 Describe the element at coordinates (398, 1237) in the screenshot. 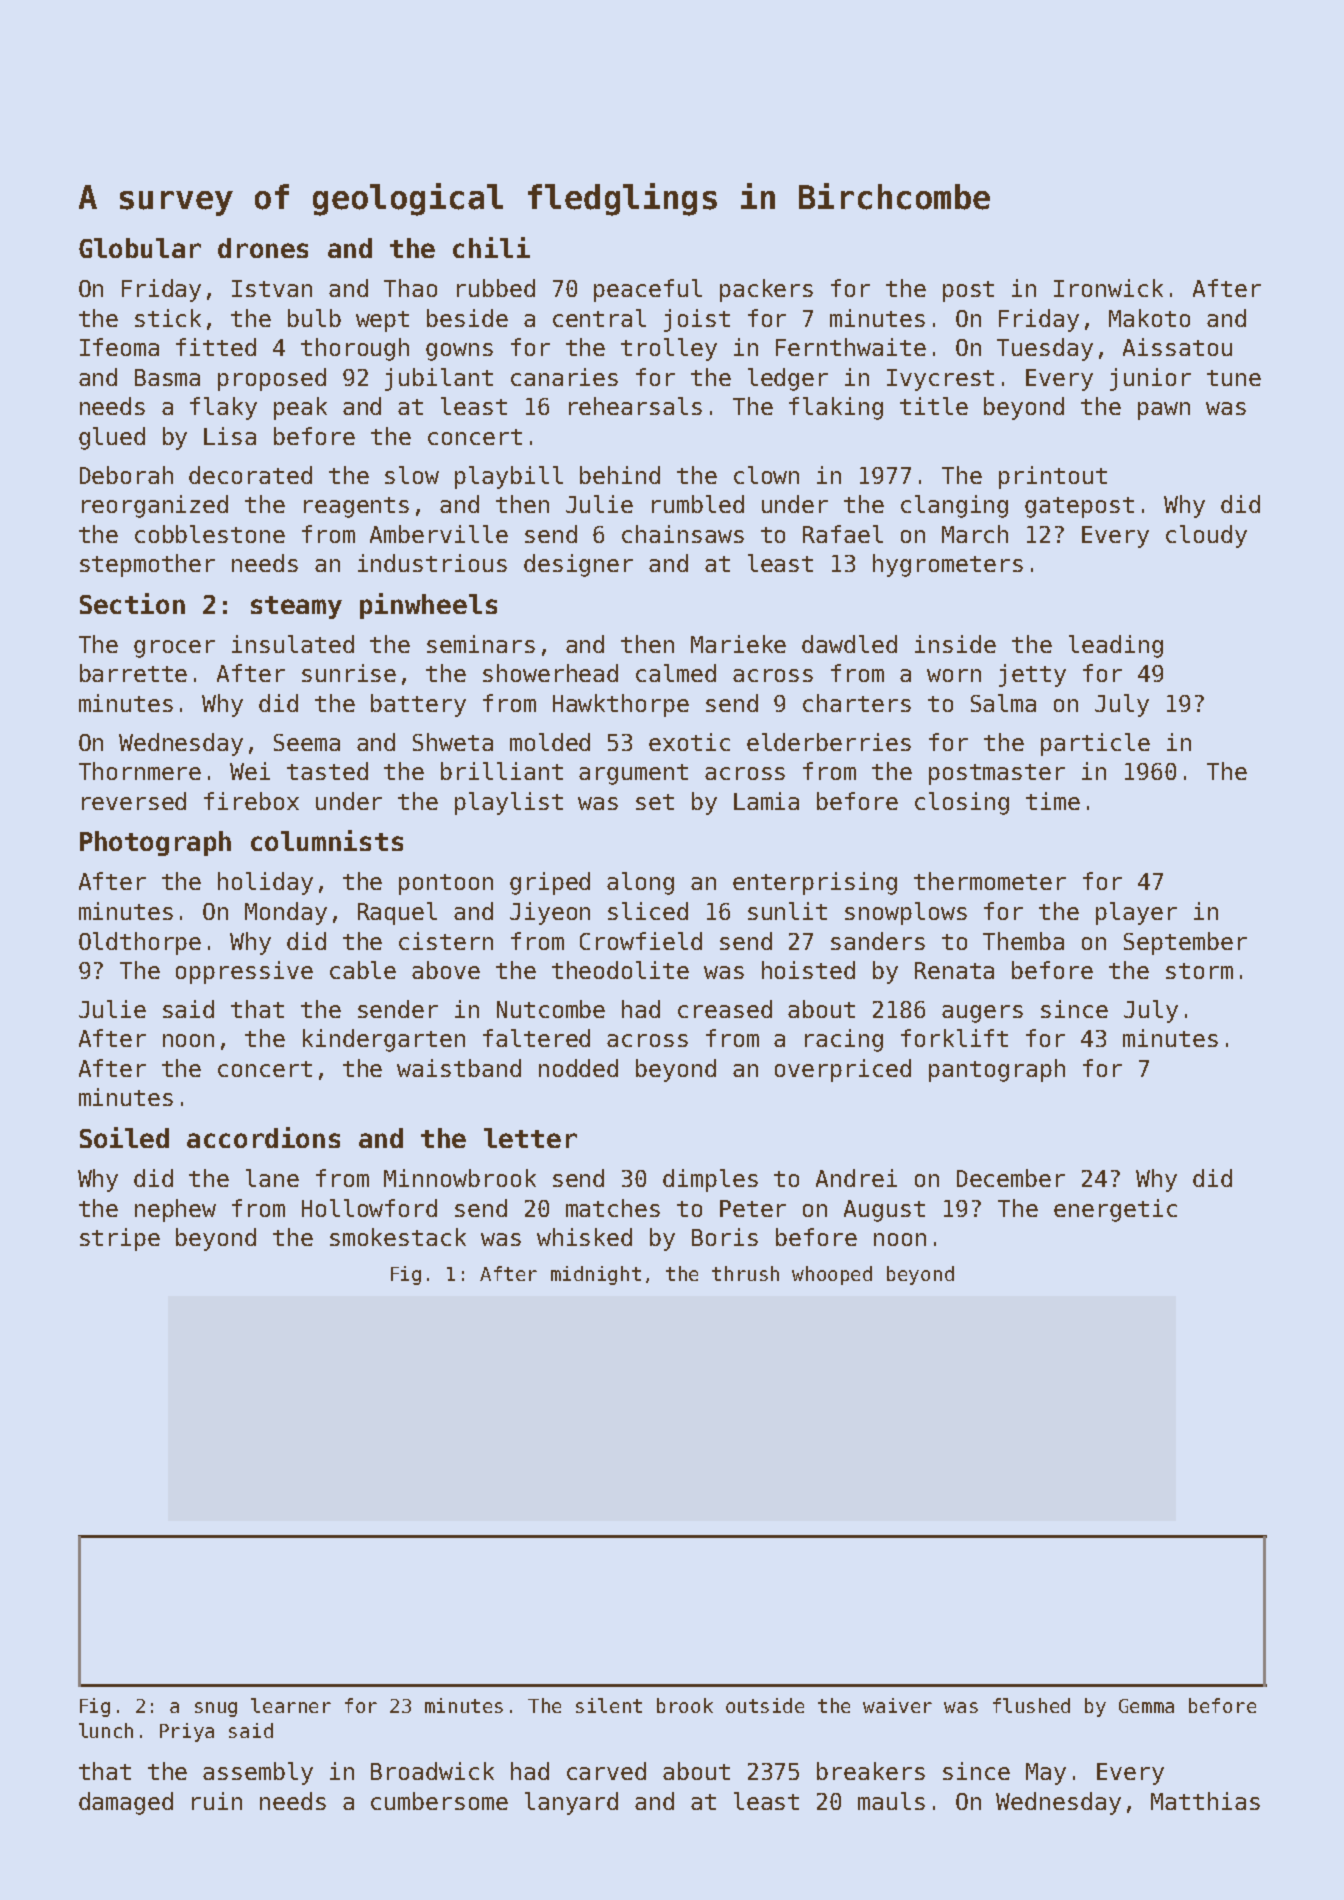

I see `smokestack` at that location.
